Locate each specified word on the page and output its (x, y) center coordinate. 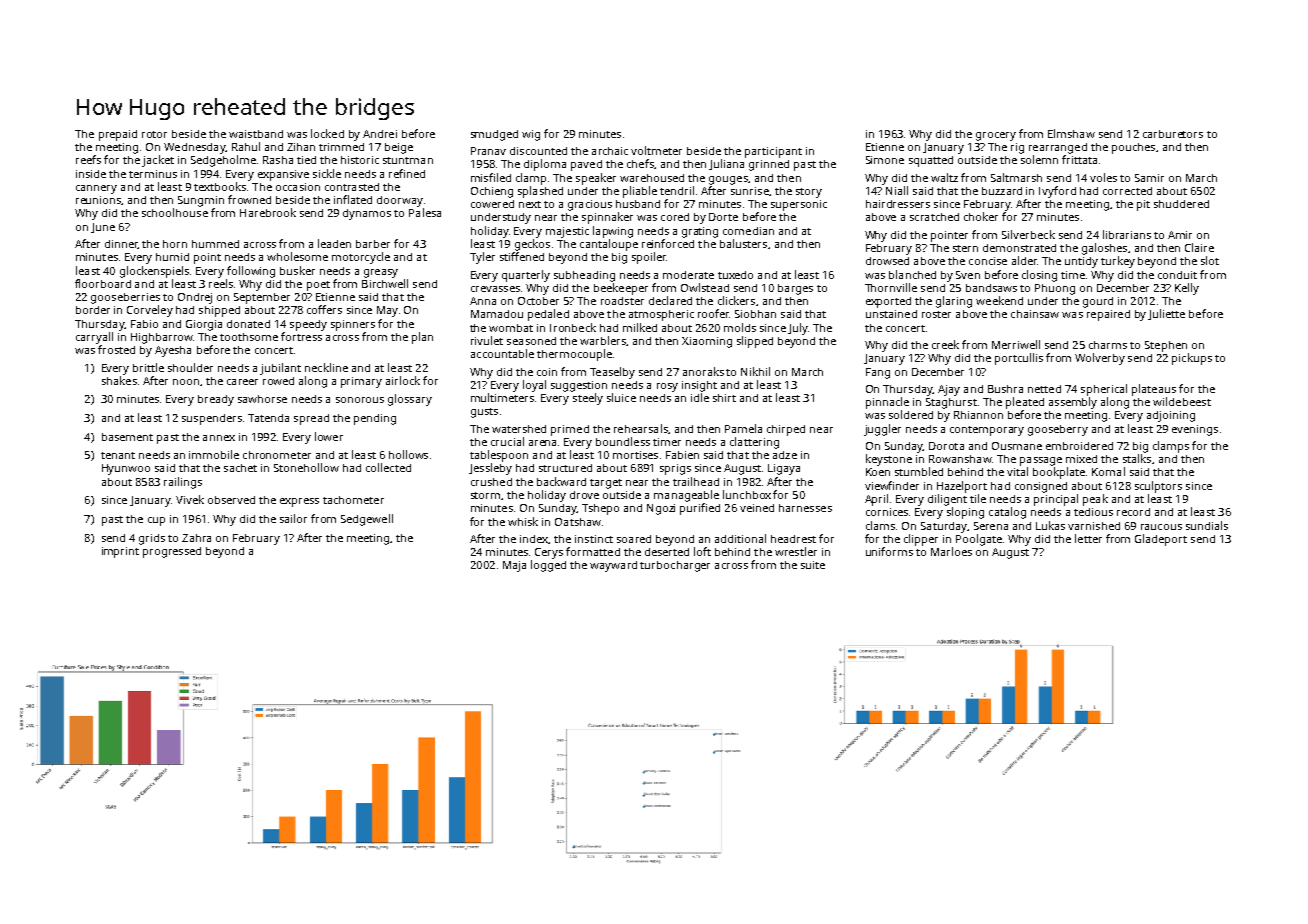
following (251, 272)
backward (561, 481)
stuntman (408, 160)
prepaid (118, 135)
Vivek (190, 499)
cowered (492, 204)
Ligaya (784, 469)
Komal (1108, 471)
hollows (408, 454)
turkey (1118, 262)
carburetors (1173, 134)
